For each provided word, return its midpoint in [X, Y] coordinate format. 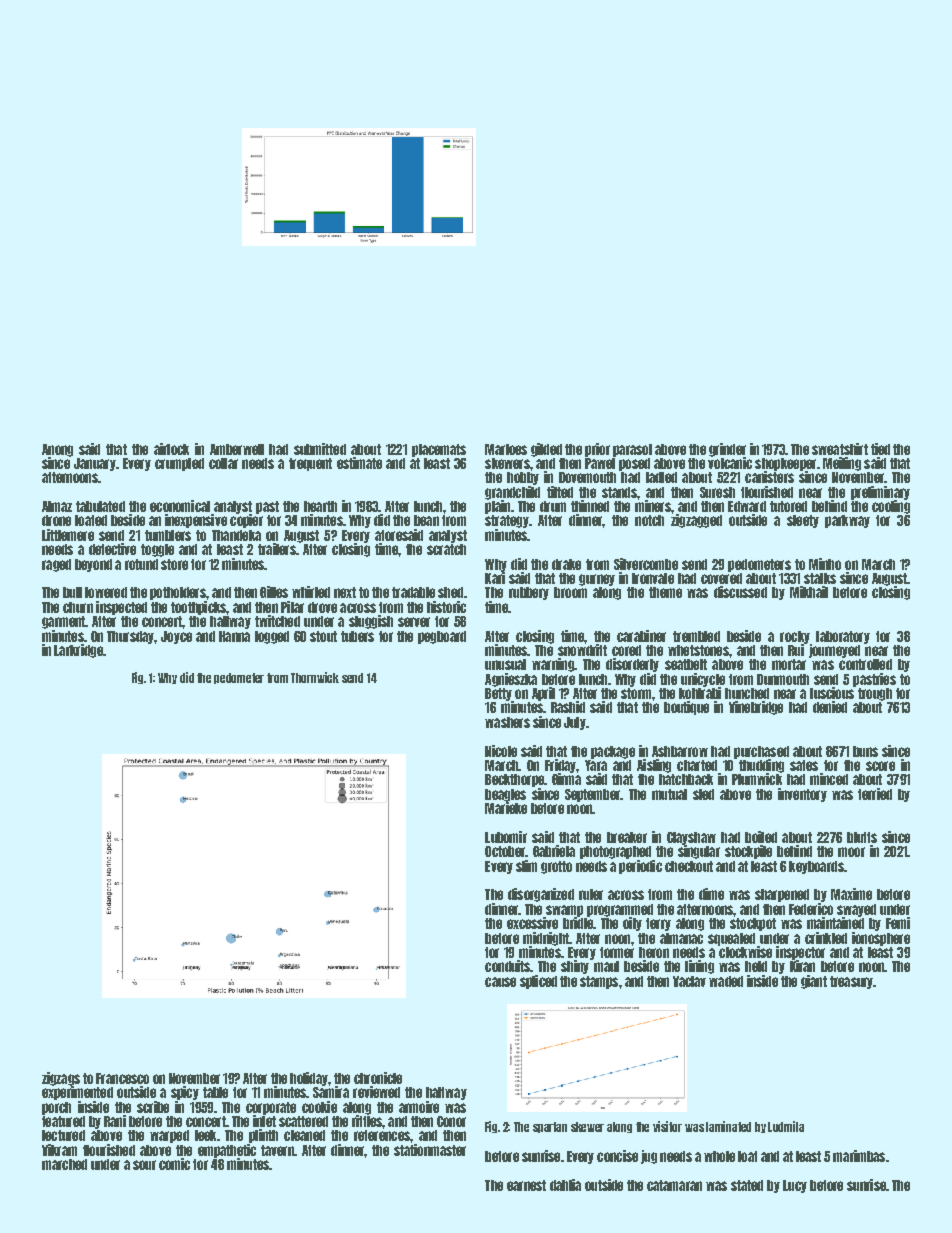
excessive [532, 923]
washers [507, 722]
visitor [667, 1126]
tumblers [168, 535]
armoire [419, 1107]
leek [205, 1135]
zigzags [61, 1079]
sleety [803, 521]
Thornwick [315, 677]
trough [875, 694]
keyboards [816, 867]
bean [426, 520]
